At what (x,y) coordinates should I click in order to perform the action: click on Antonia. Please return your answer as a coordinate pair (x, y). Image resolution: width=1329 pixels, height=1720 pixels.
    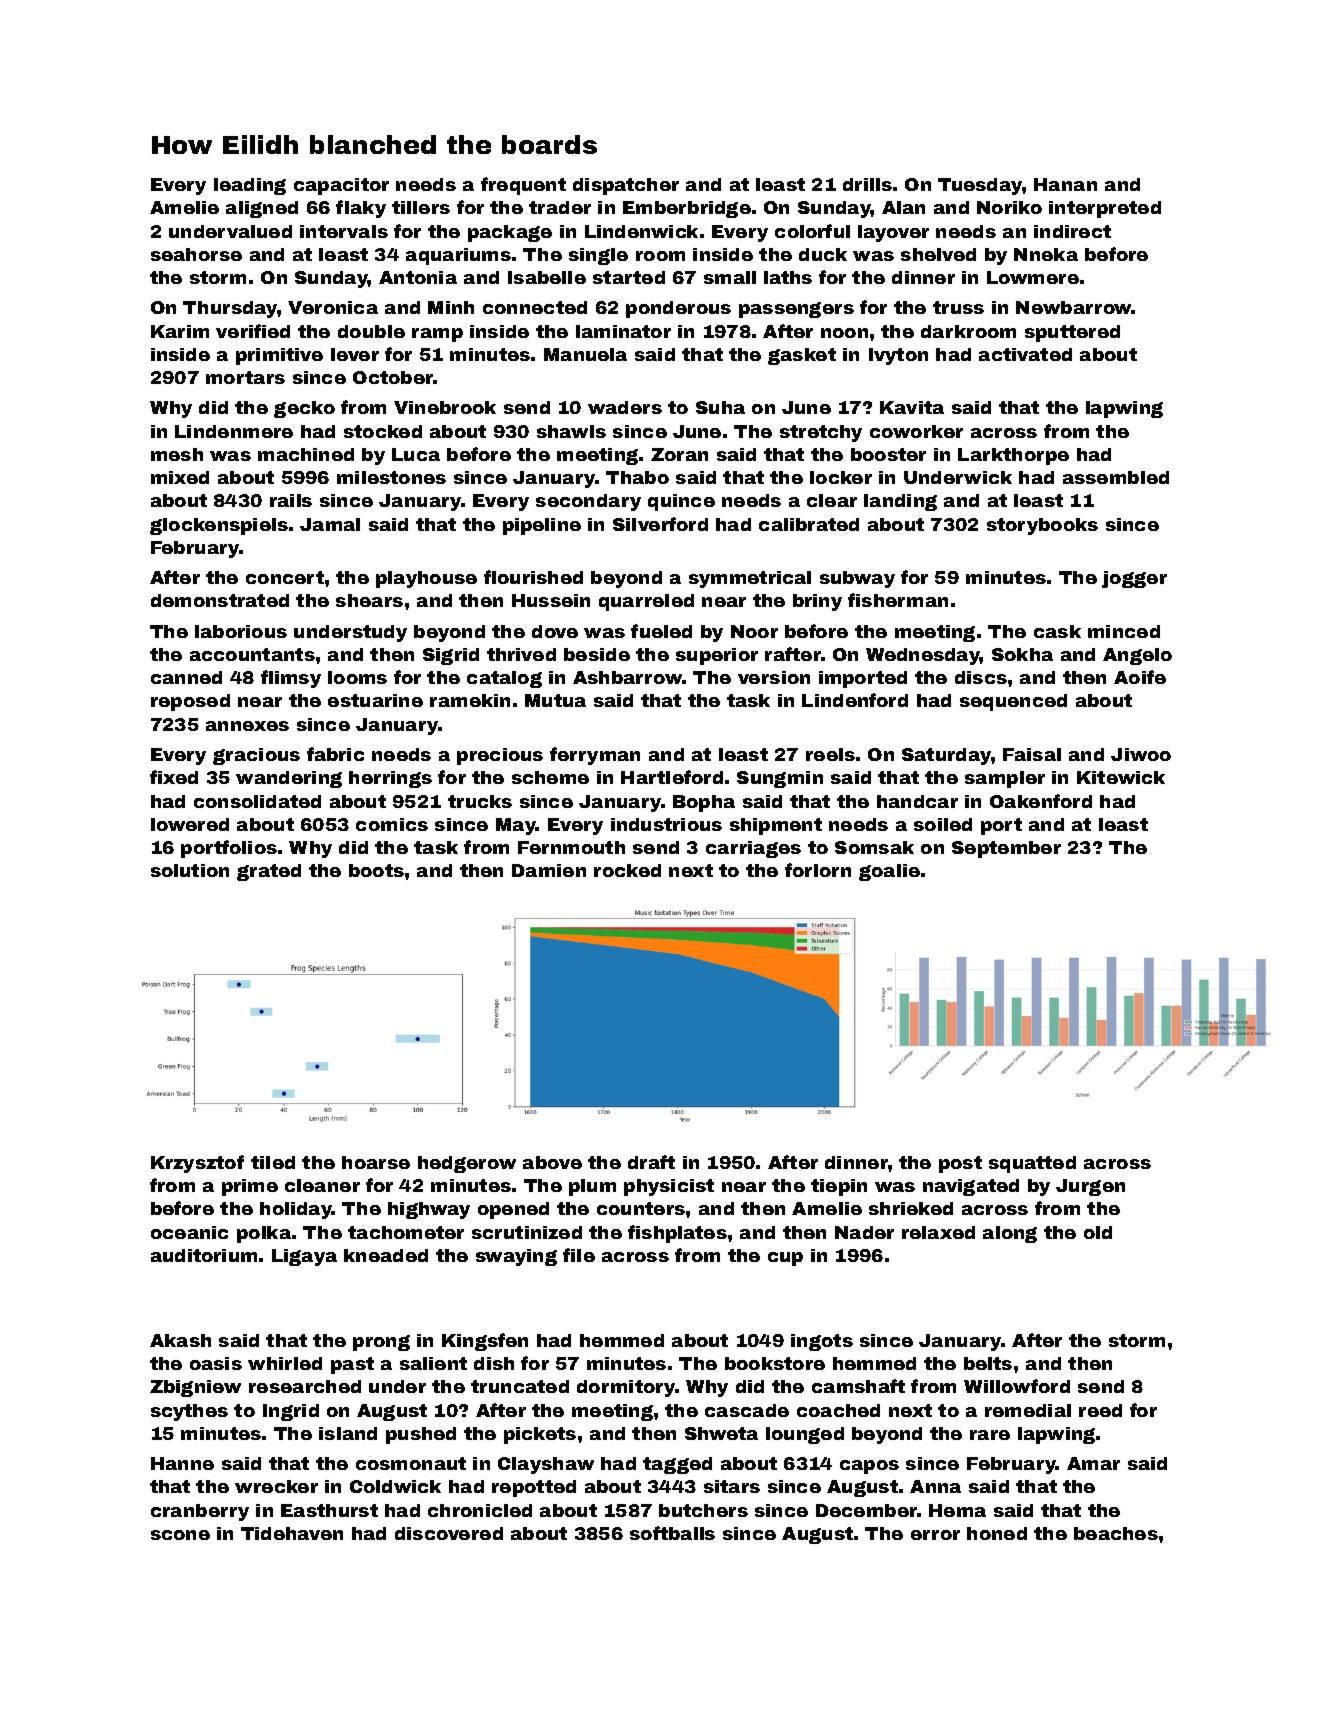
    Looking at the image, I should click on (418, 277).
